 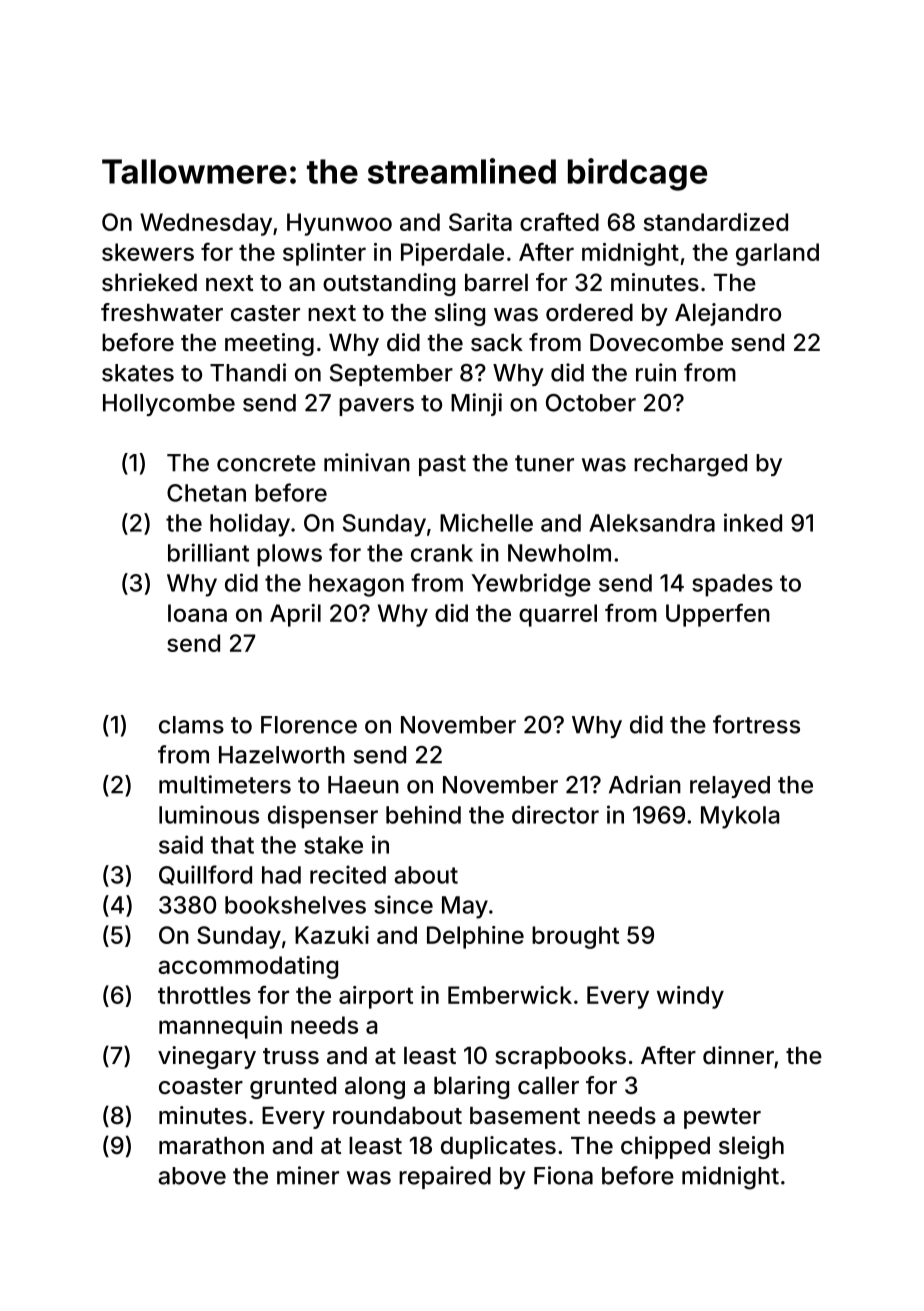 What do you see at coordinates (324, 254) in the image?
I see `splinter` at bounding box center [324, 254].
